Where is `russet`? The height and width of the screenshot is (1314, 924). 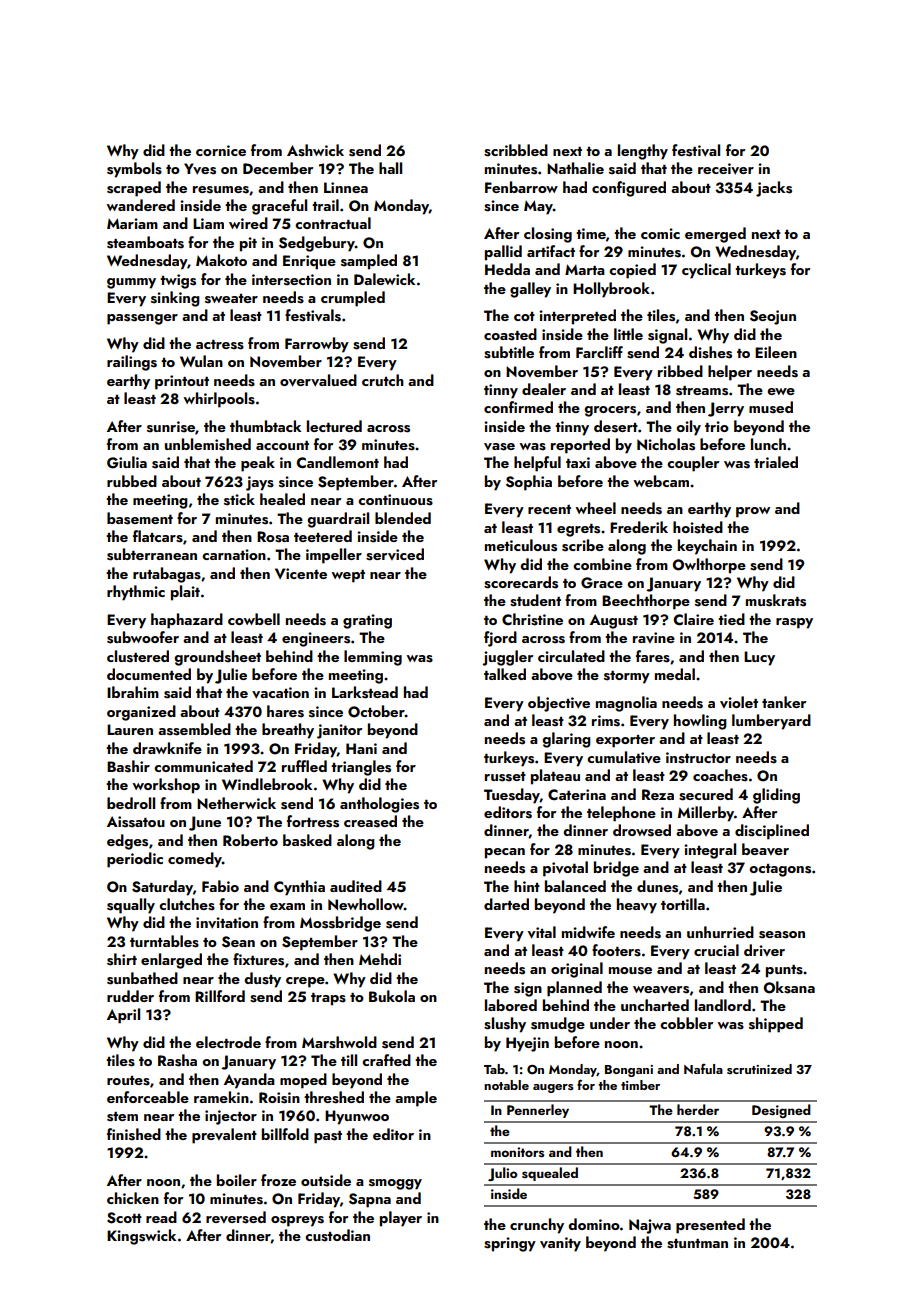 russet is located at coordinates (505, 777).
